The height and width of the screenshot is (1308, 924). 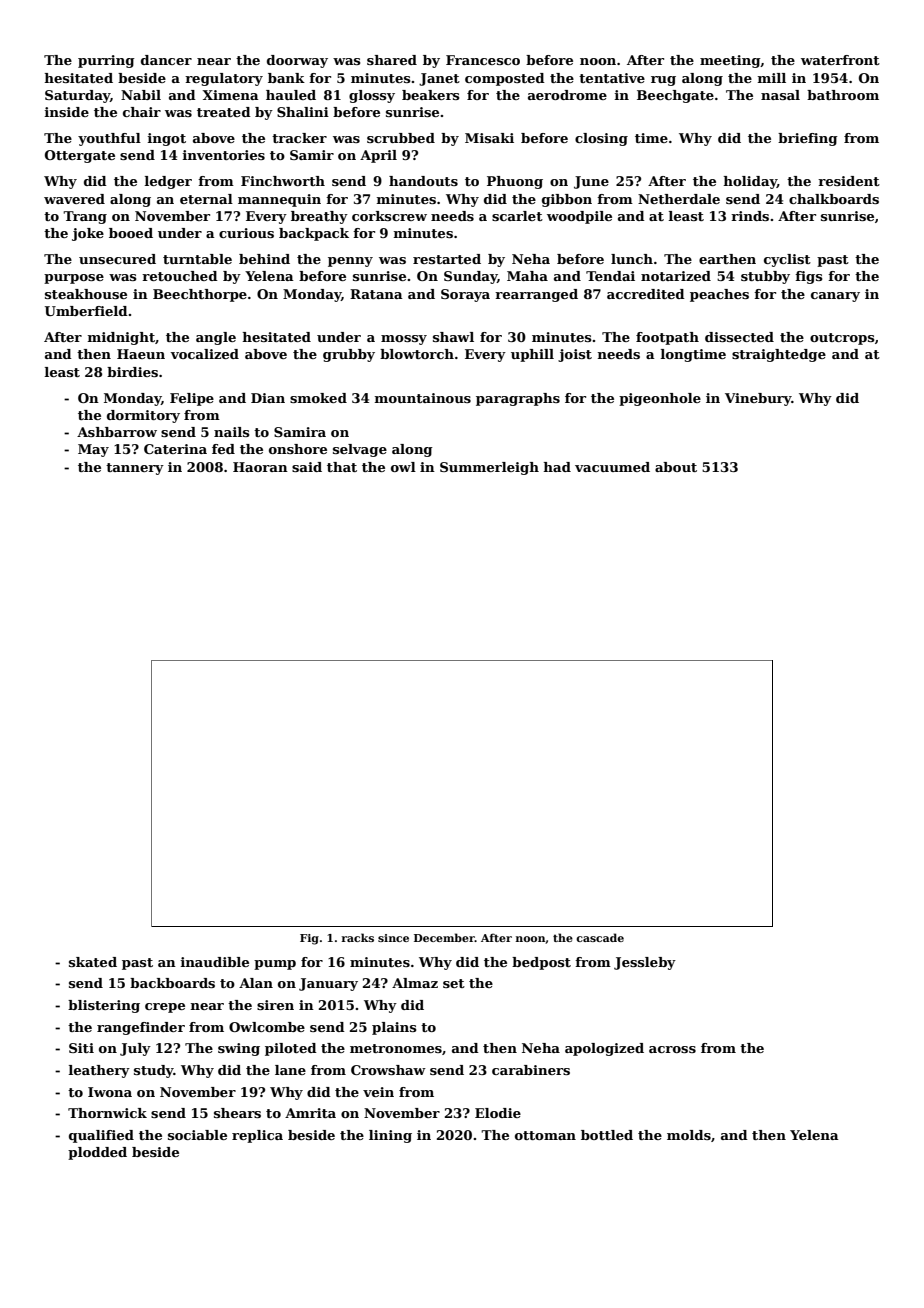 What do you see at coordinates (200, 295) in the screenshot?
I see `Beechthorpe` at bounding box center [200, 295].
